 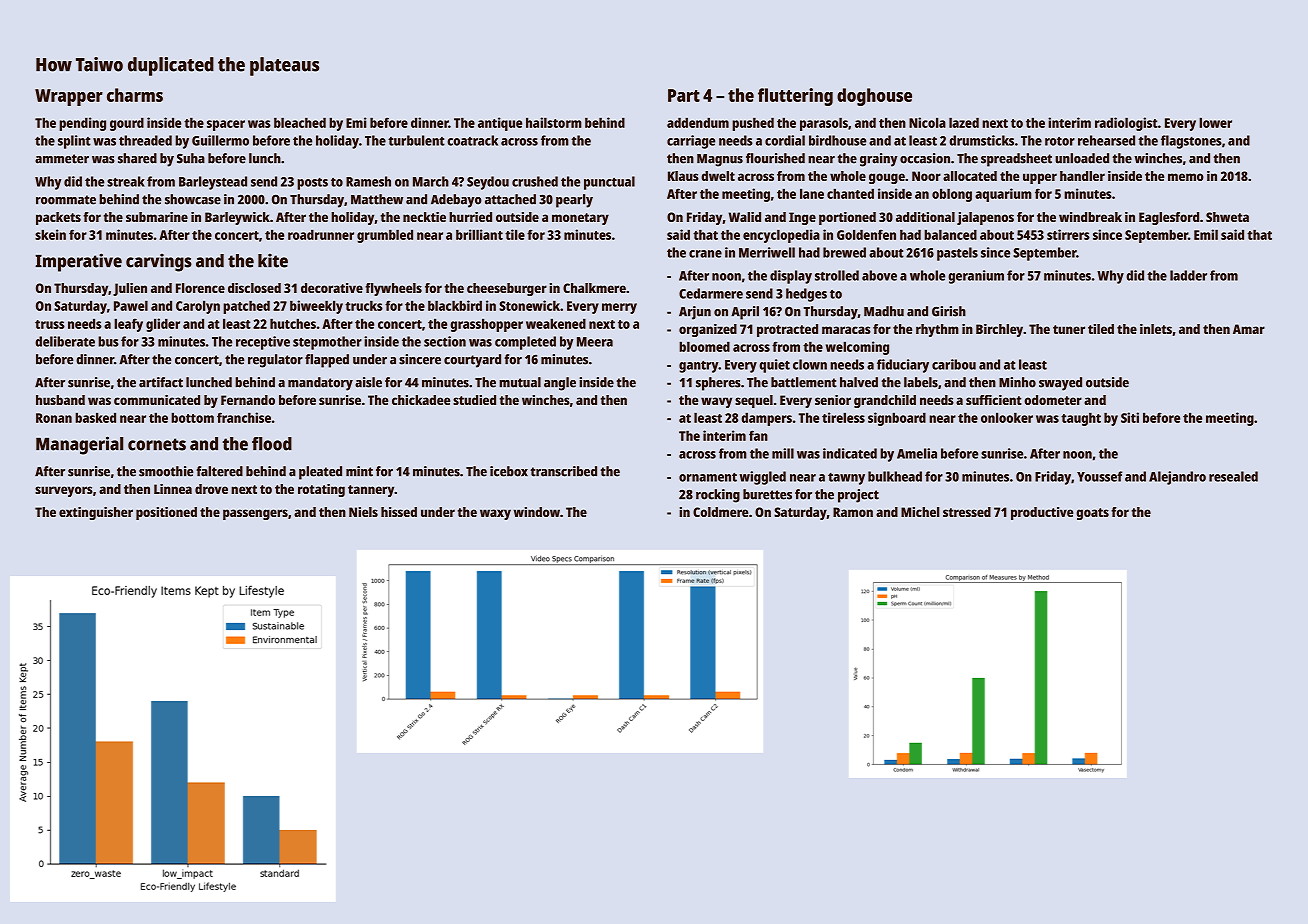 What do you see at coordinates (213, 183) in the image?
I see `Barleystead` at bounding box center [213, 183].
